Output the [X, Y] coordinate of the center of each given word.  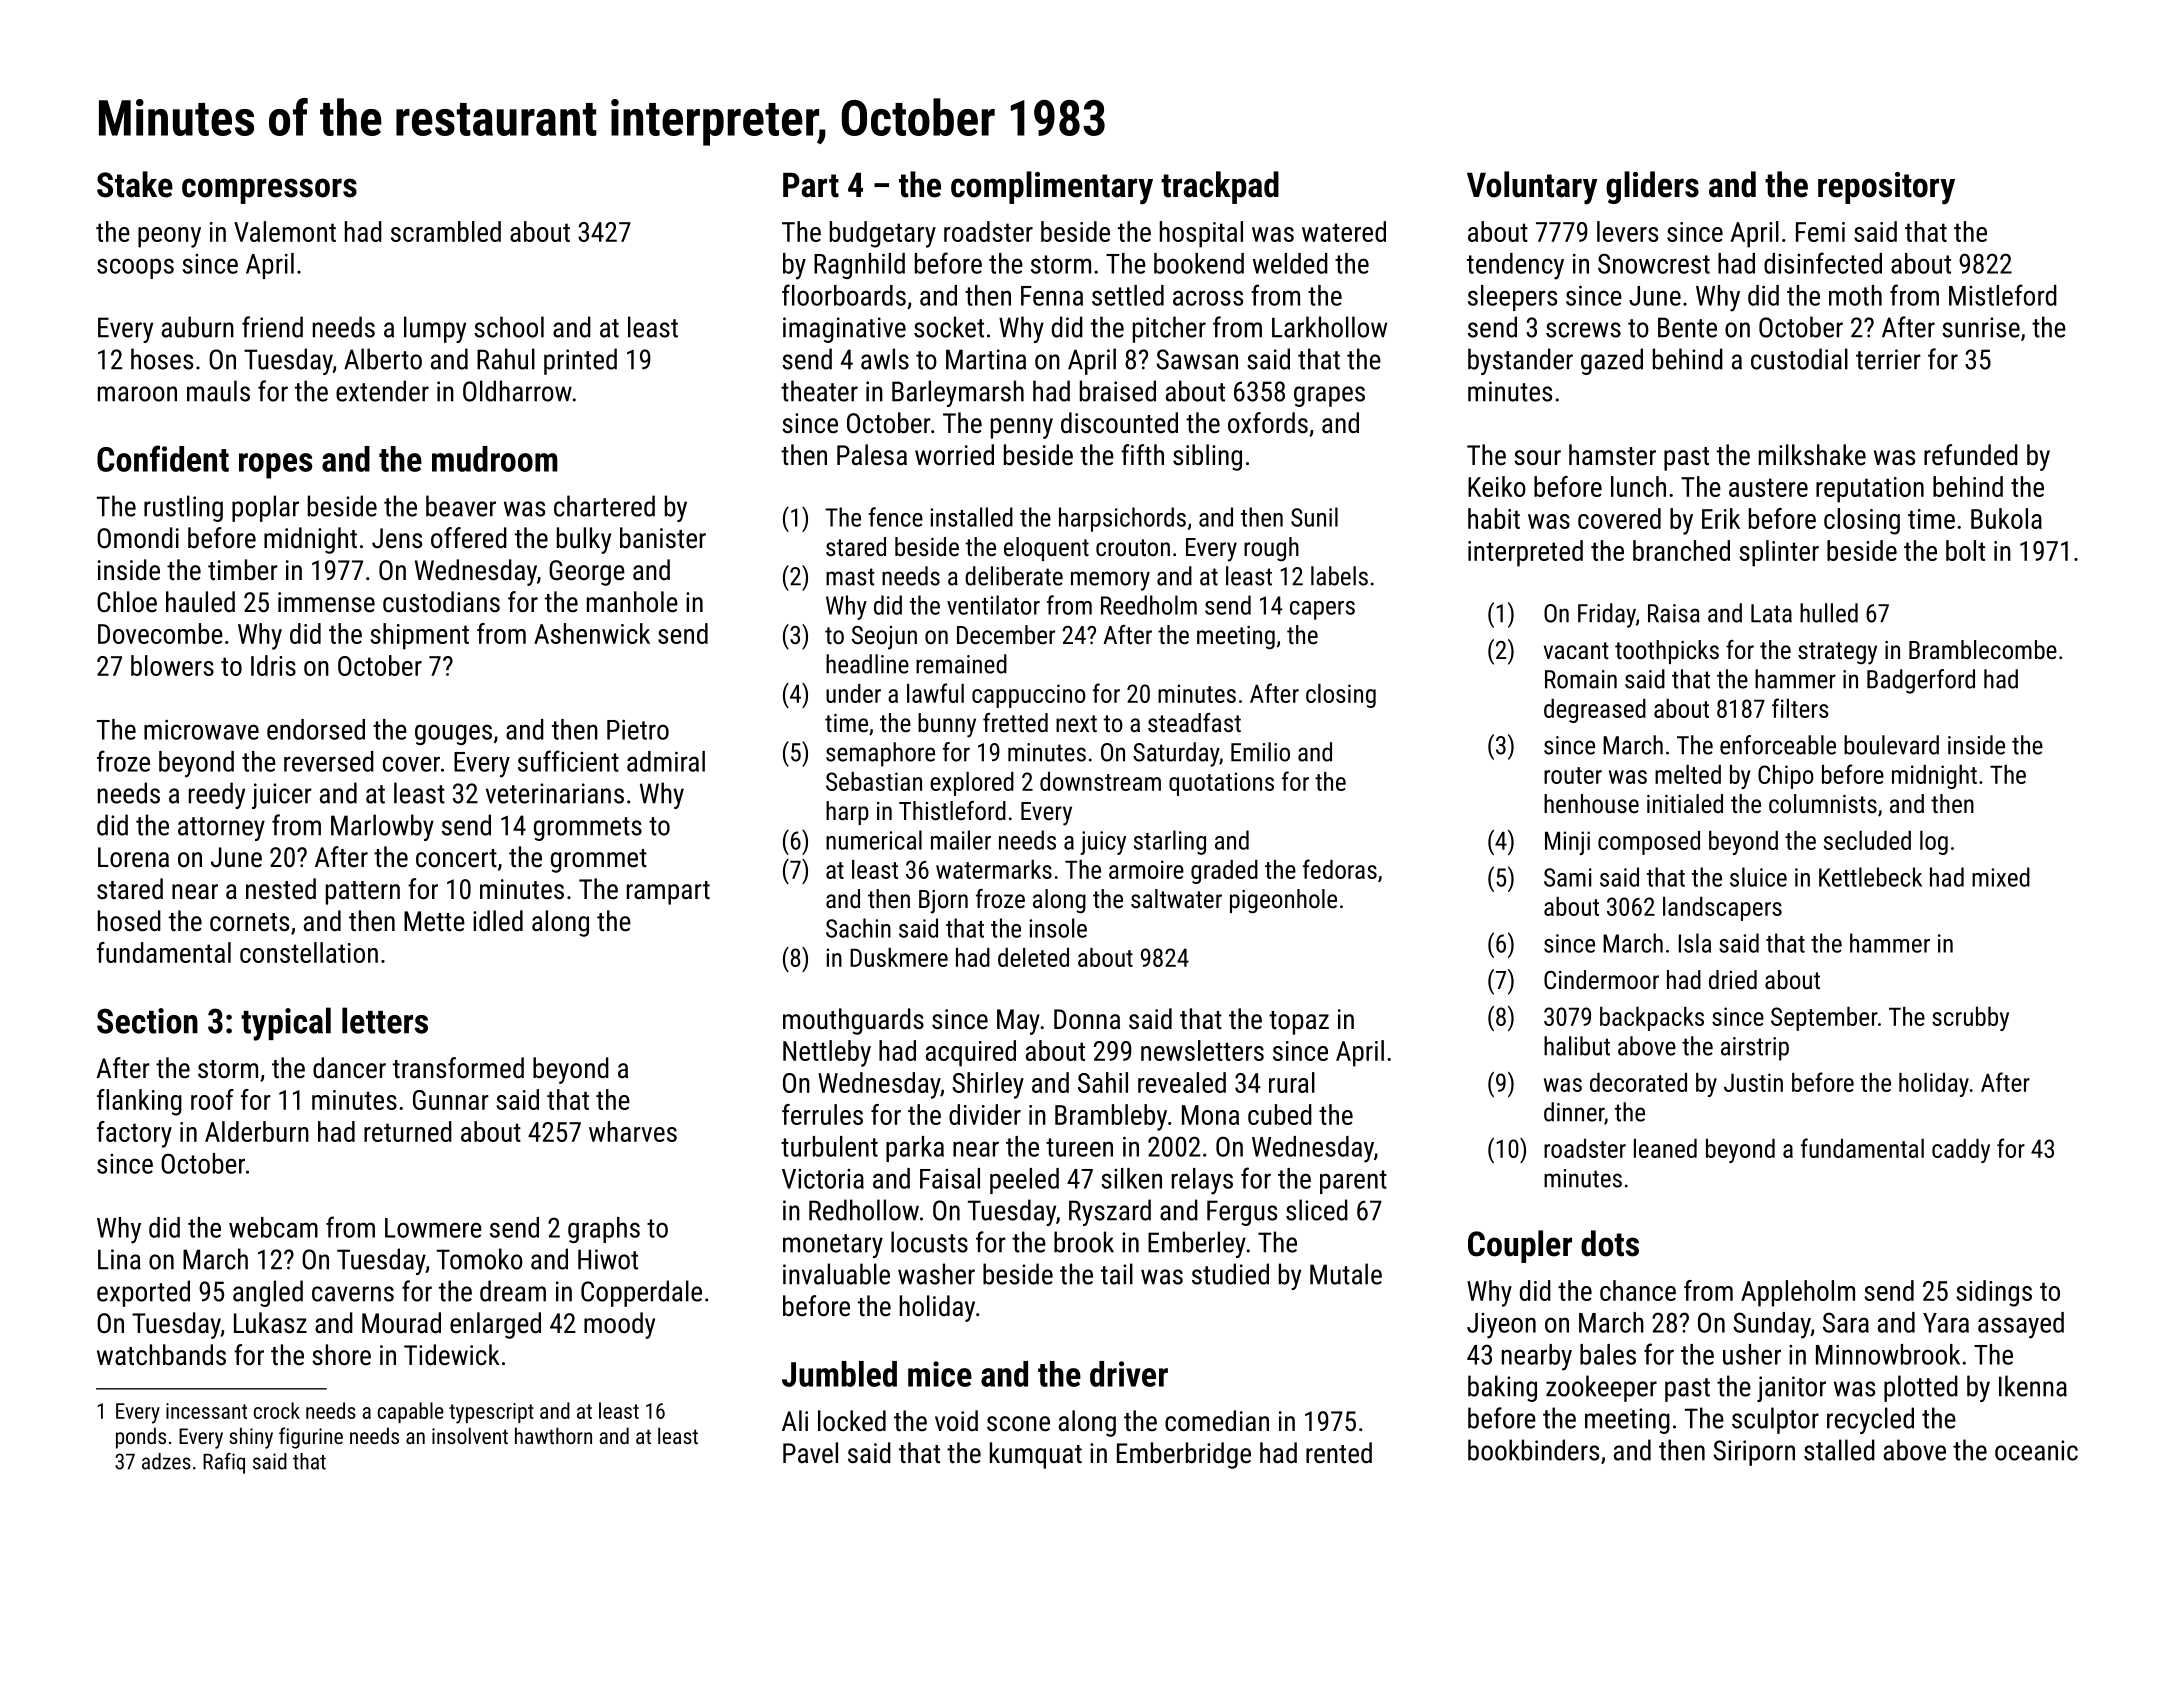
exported [143, 1293]
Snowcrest [1654, 263]
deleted [1033, 957]
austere [1768, 487]
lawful [935, 693]
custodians [441, 602]
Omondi [138, 538]
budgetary [883, 234]
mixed [2001, 877]
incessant [206, 1411]
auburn [198, 327]
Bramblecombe [1983, 649]
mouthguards [853, 1021]
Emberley [1197, 1244]
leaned [1665, 1148]
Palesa [872, 455]
